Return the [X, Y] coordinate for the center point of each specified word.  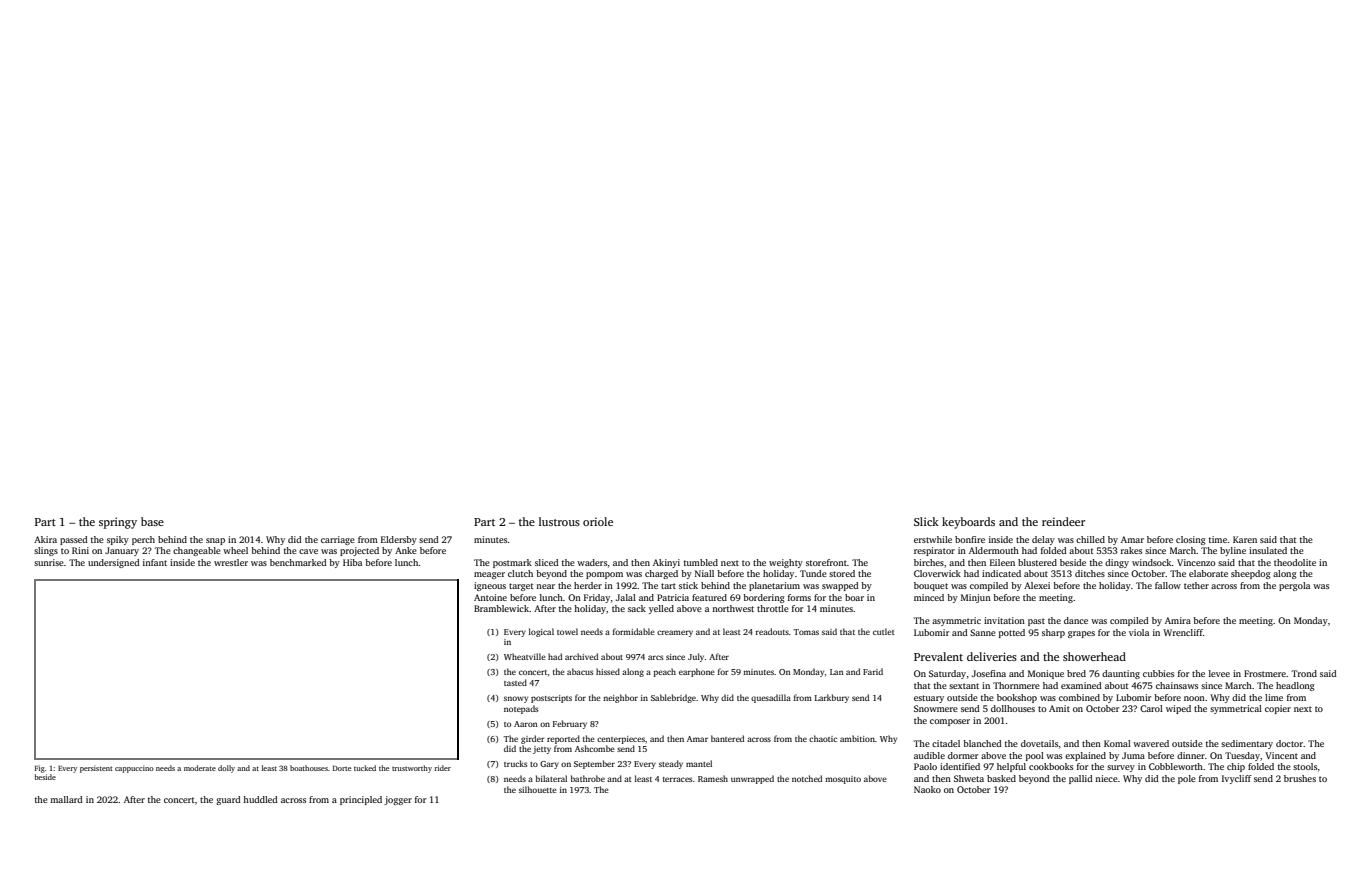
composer [950, 722]
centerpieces [621, 740]
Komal [1117, 743]
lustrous [559, 521]
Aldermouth [994, 550]
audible [929, 755]
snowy [516, 699]
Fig [40, 769]
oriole [598, 521]
